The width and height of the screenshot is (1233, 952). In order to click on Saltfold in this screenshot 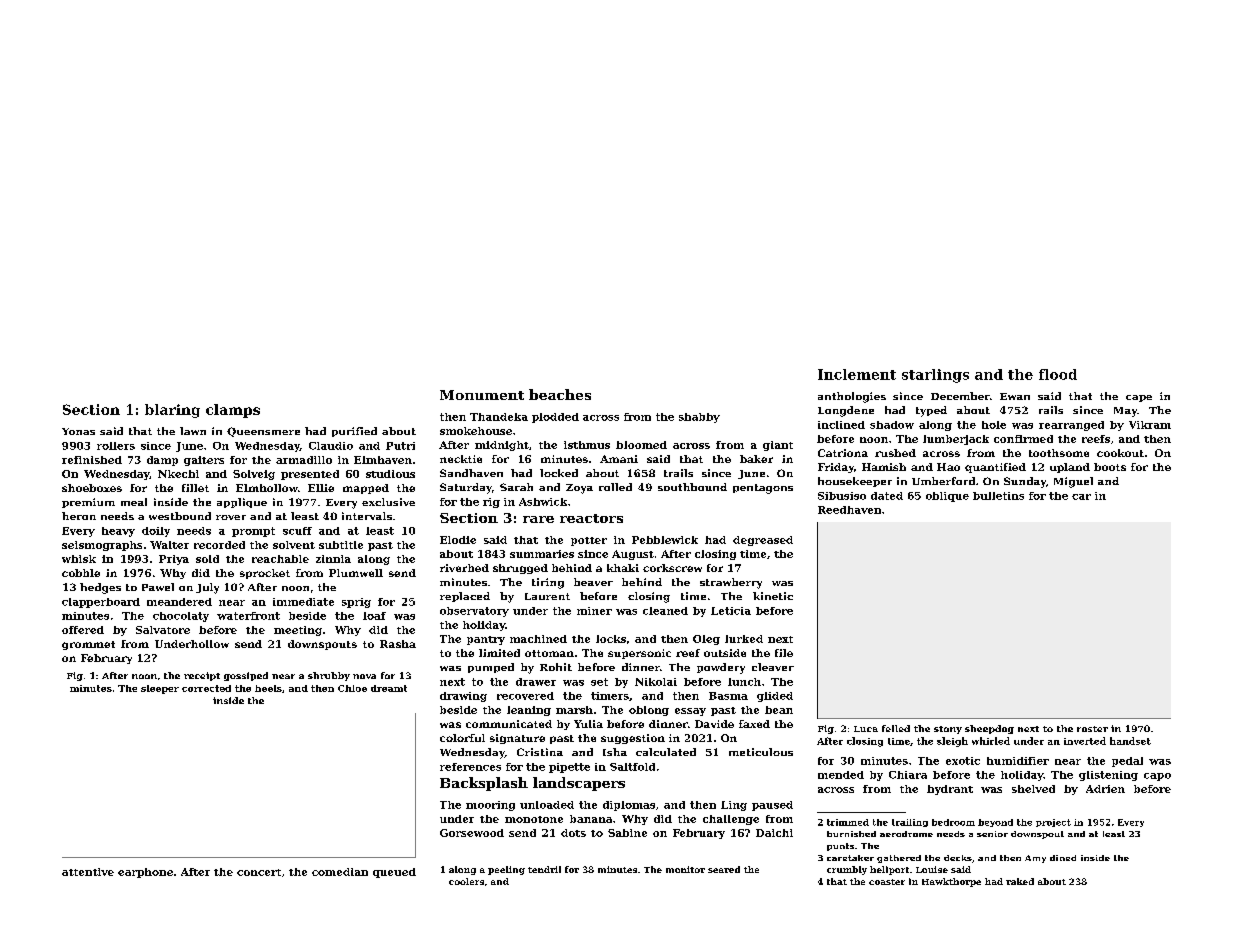, I will do `click(632, 767)`.
